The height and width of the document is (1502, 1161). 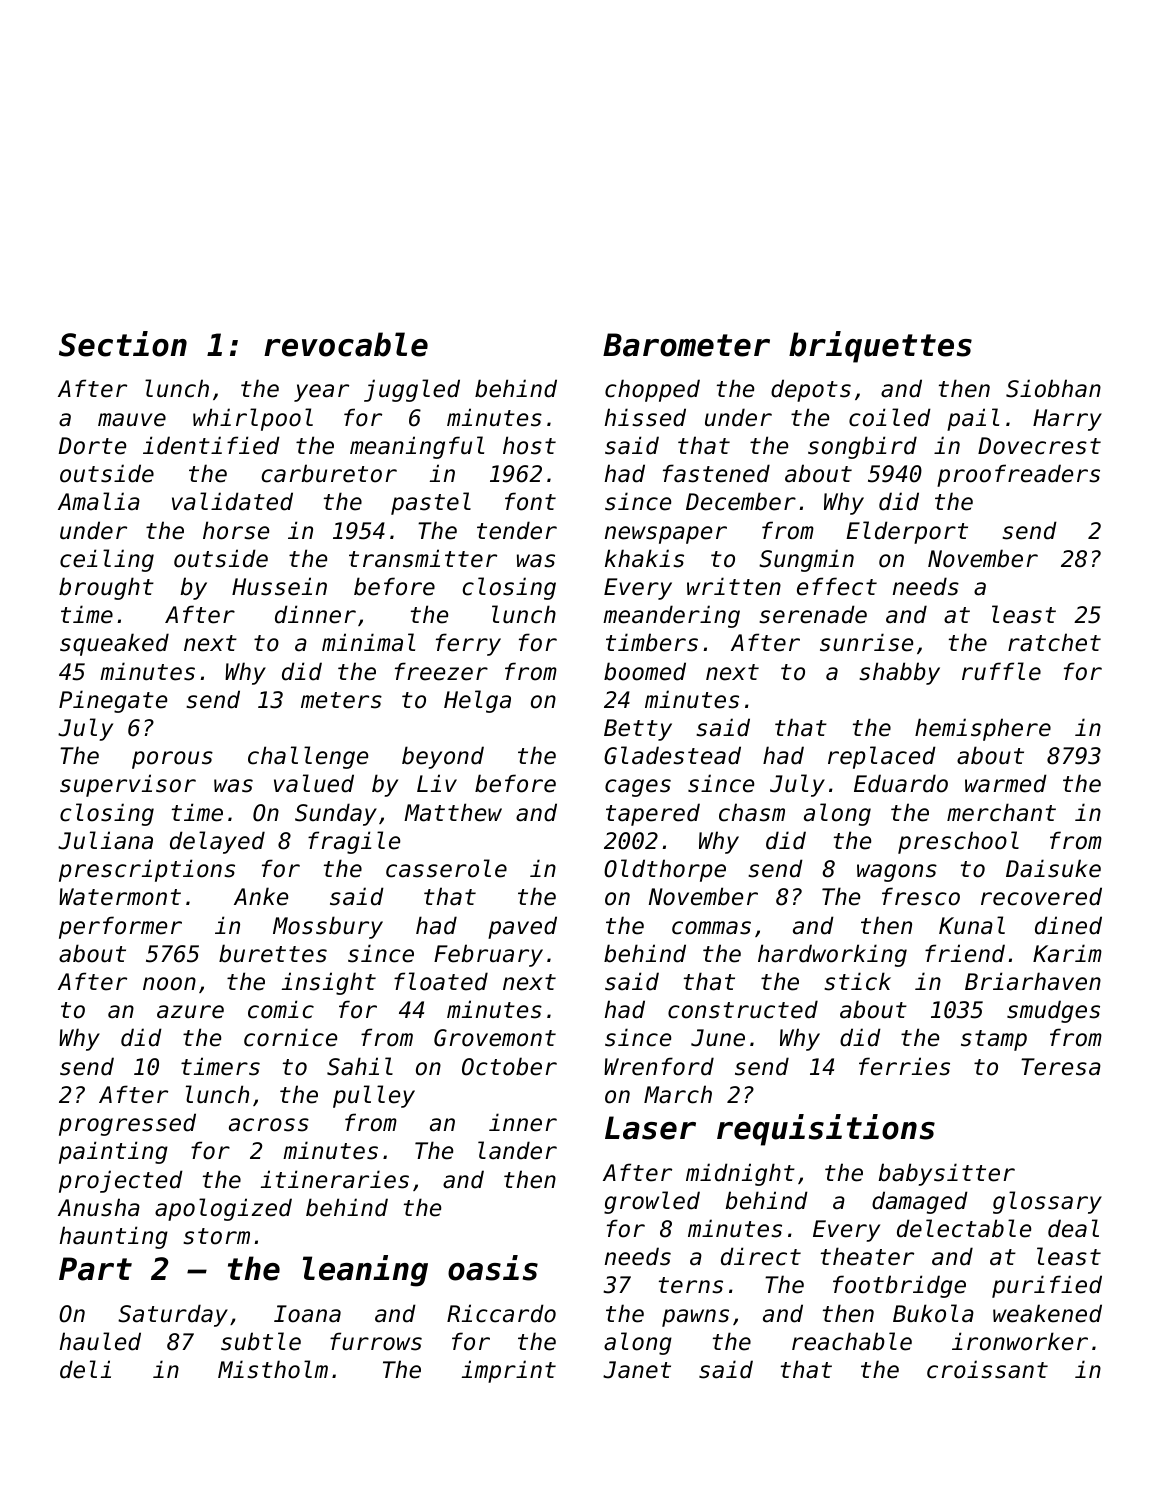 I want to click on Barometer, so click(x=686, y=345).
